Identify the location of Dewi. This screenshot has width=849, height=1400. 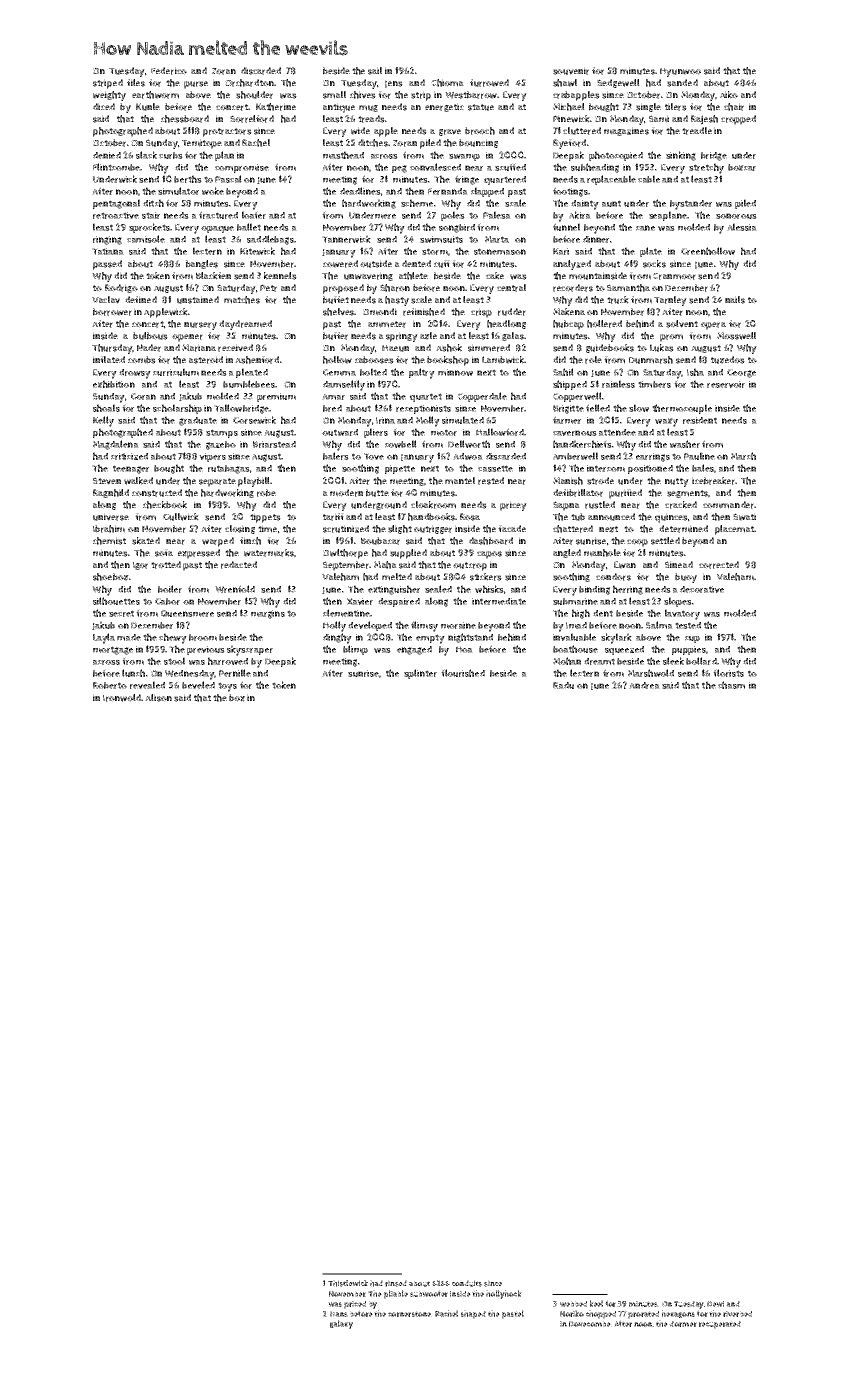
(715, 1304).
